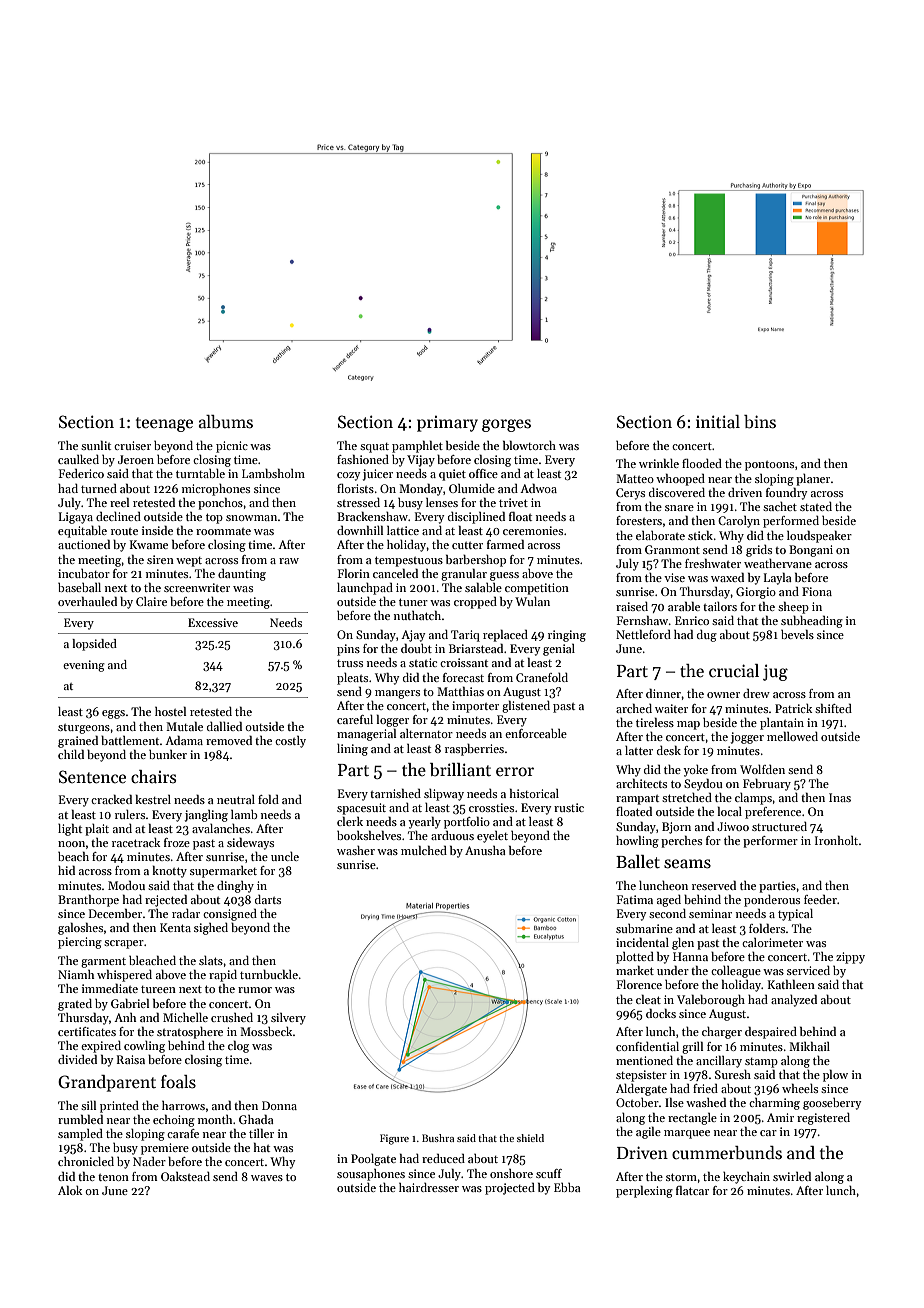 Image resolution: width=924 pixels, height=1308 pixels. Describe the element at coordinates (409, 561) in the page. I see `tempestuous` at that location.
